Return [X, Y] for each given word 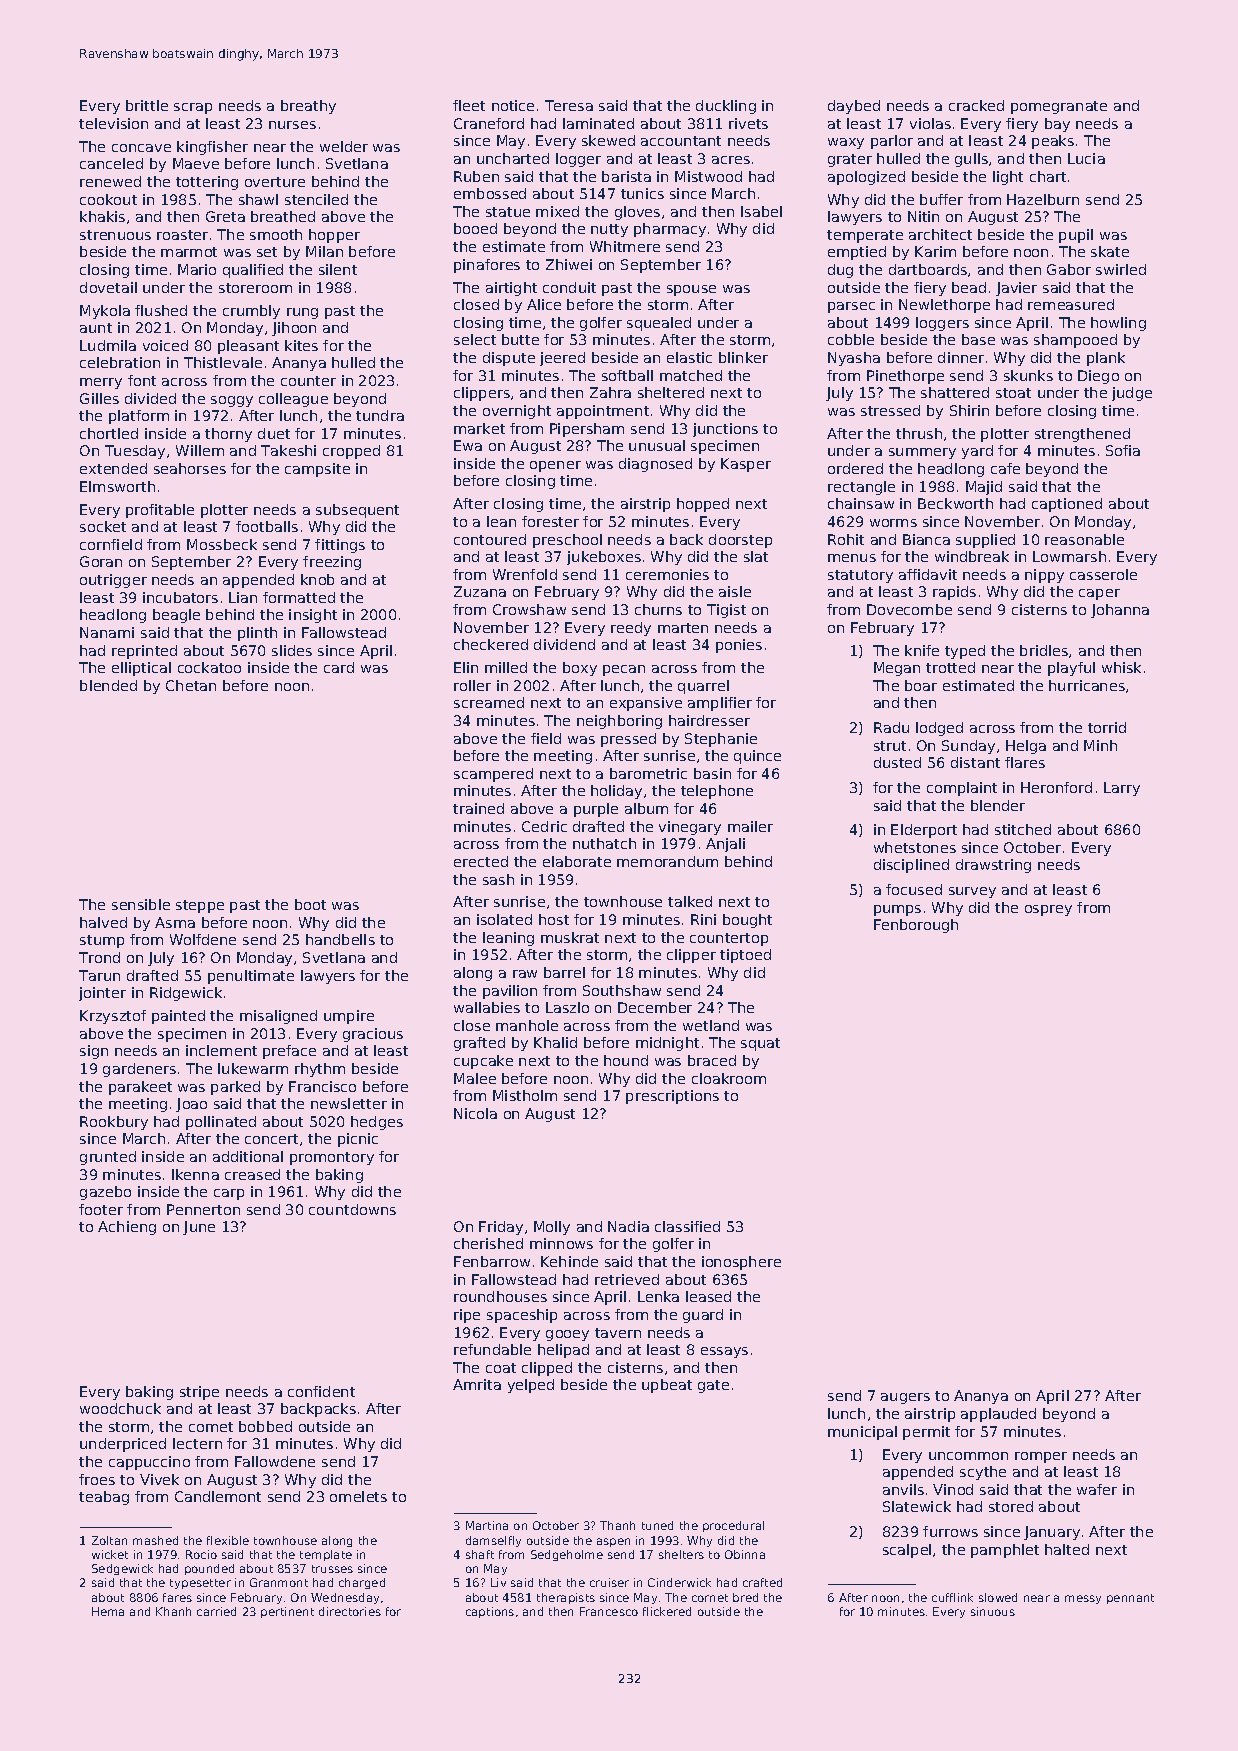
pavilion [510, 992]
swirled [1121, 269]
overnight [517, 412]
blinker [743, 357]
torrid [1107, 727]
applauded [998, 1415]
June [199, 1228]
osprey [1048, 910]
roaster [182, 235]
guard [703, 1316]
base [978, 339]
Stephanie [721, 740]
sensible [141, 904]
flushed [161, 310]
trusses [332, 1569]
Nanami [107, 632]
